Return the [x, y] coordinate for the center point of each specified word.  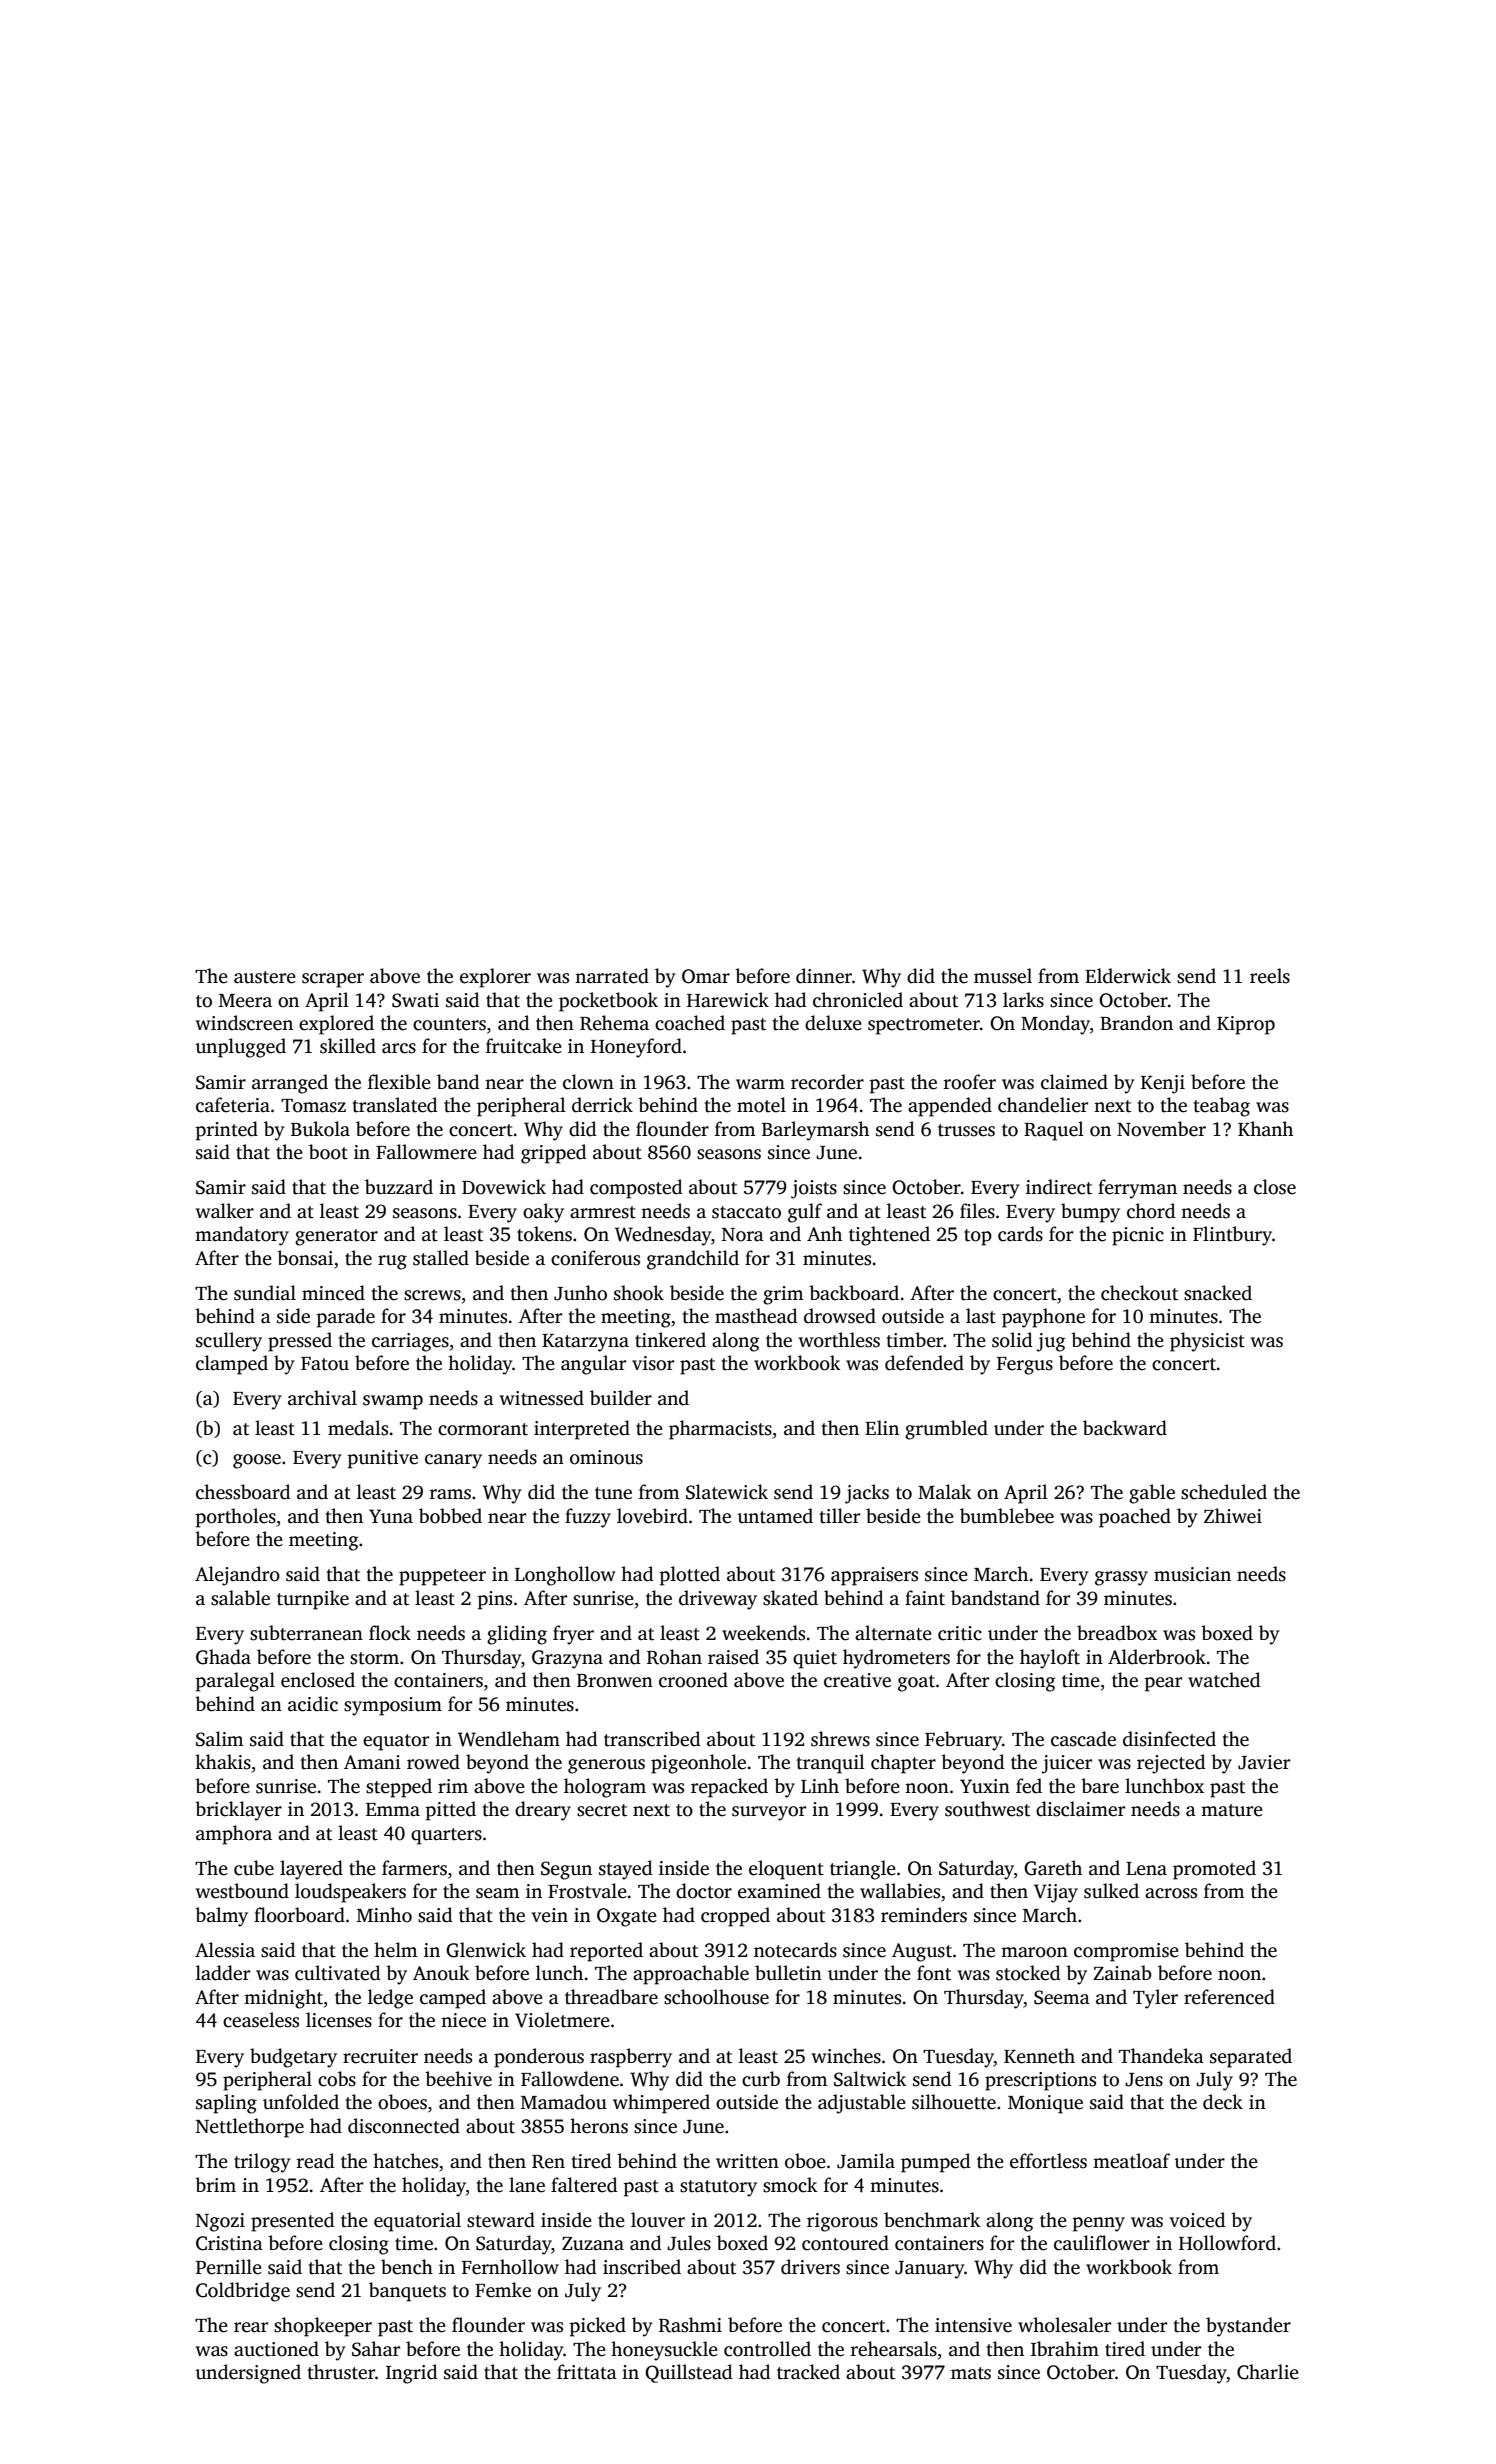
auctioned [276, 2349]
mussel [1003, 976]
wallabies [900, 1891]
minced [333, 1293]
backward [1125, 1428]
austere [265, 977]
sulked [1111, 1891]
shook [639, 1293]
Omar [706, 976]
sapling [226, 2104]
